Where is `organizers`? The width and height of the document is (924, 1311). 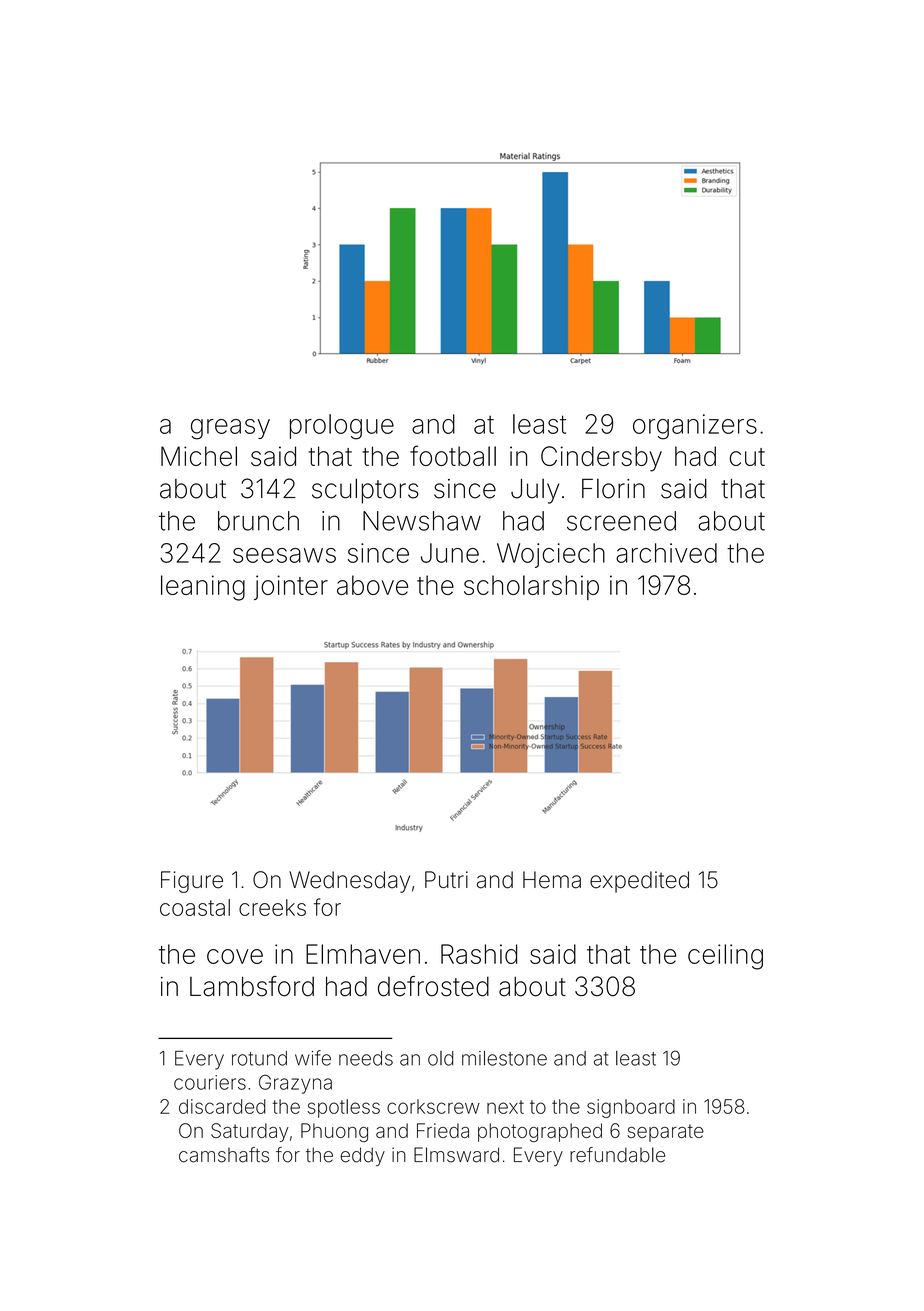
organizers is located at coordinates (695, 427).
